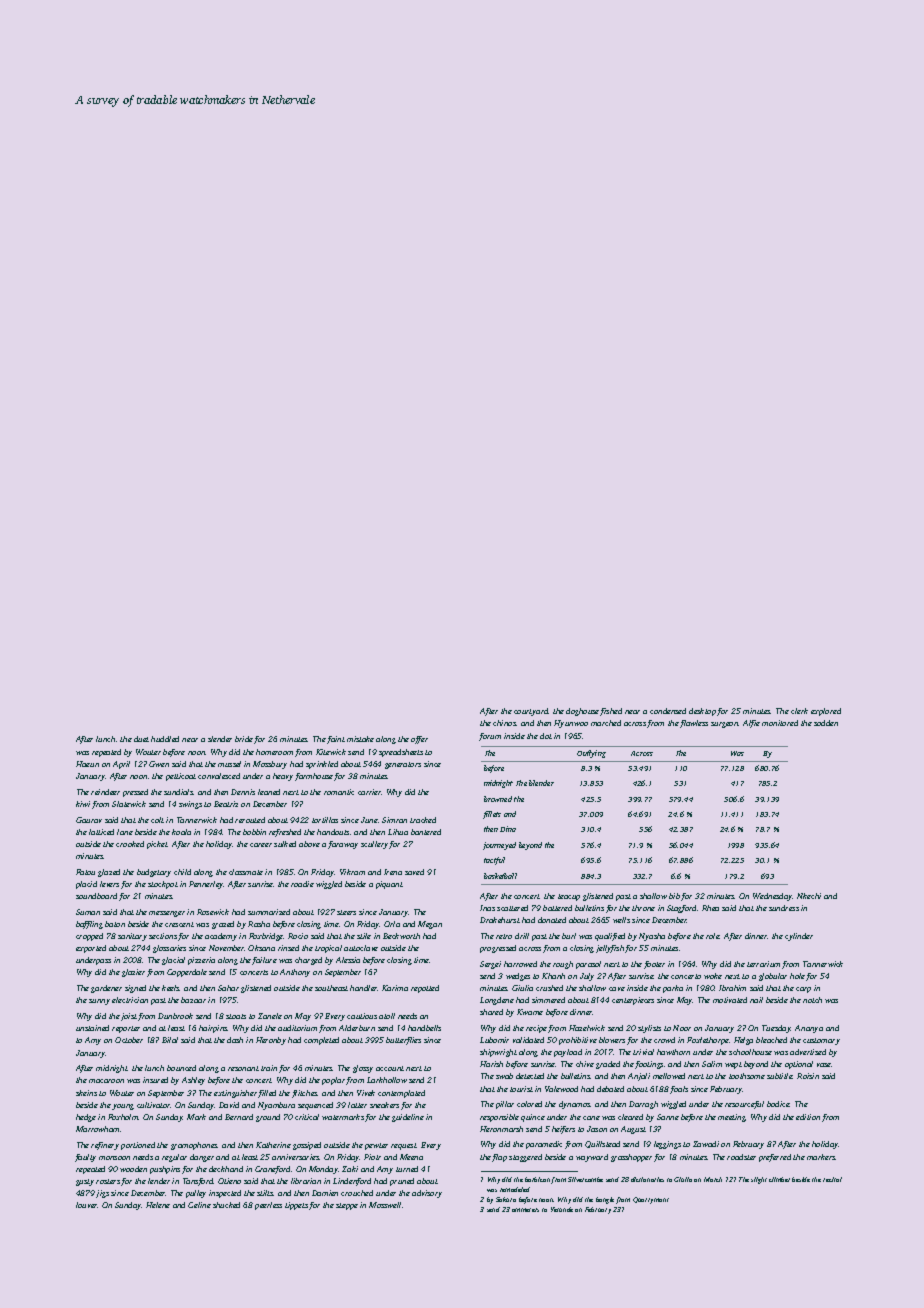 This screenshot has width=924, height=1308. What do you see at coordinates (525, 1210) in the screenshot?
I see `ammeters` at bounding box center [525, 1210].
